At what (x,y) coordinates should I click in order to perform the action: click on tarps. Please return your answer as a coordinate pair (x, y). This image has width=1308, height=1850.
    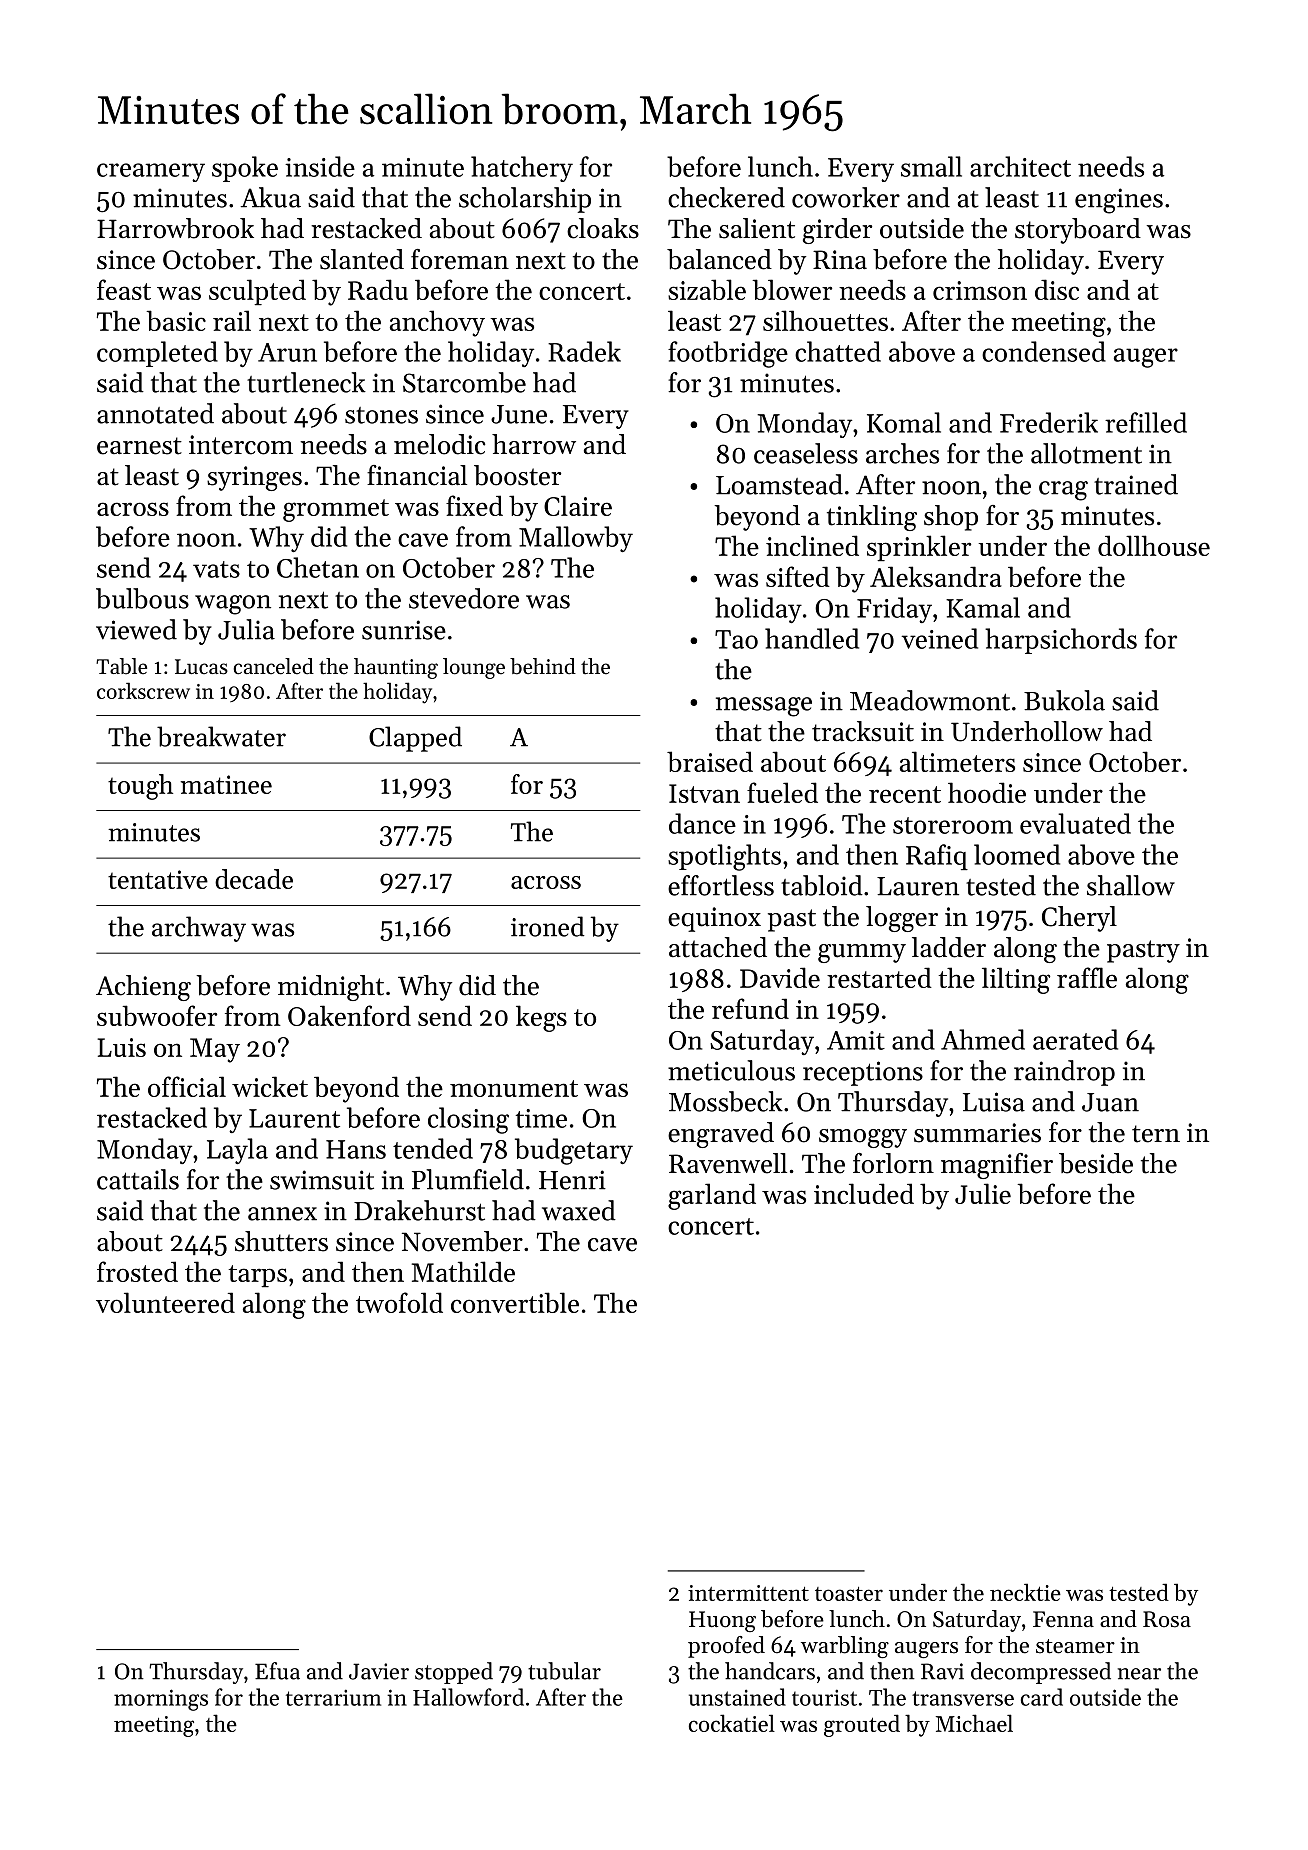
    Looking at the image, I should click on (257, 1276).
